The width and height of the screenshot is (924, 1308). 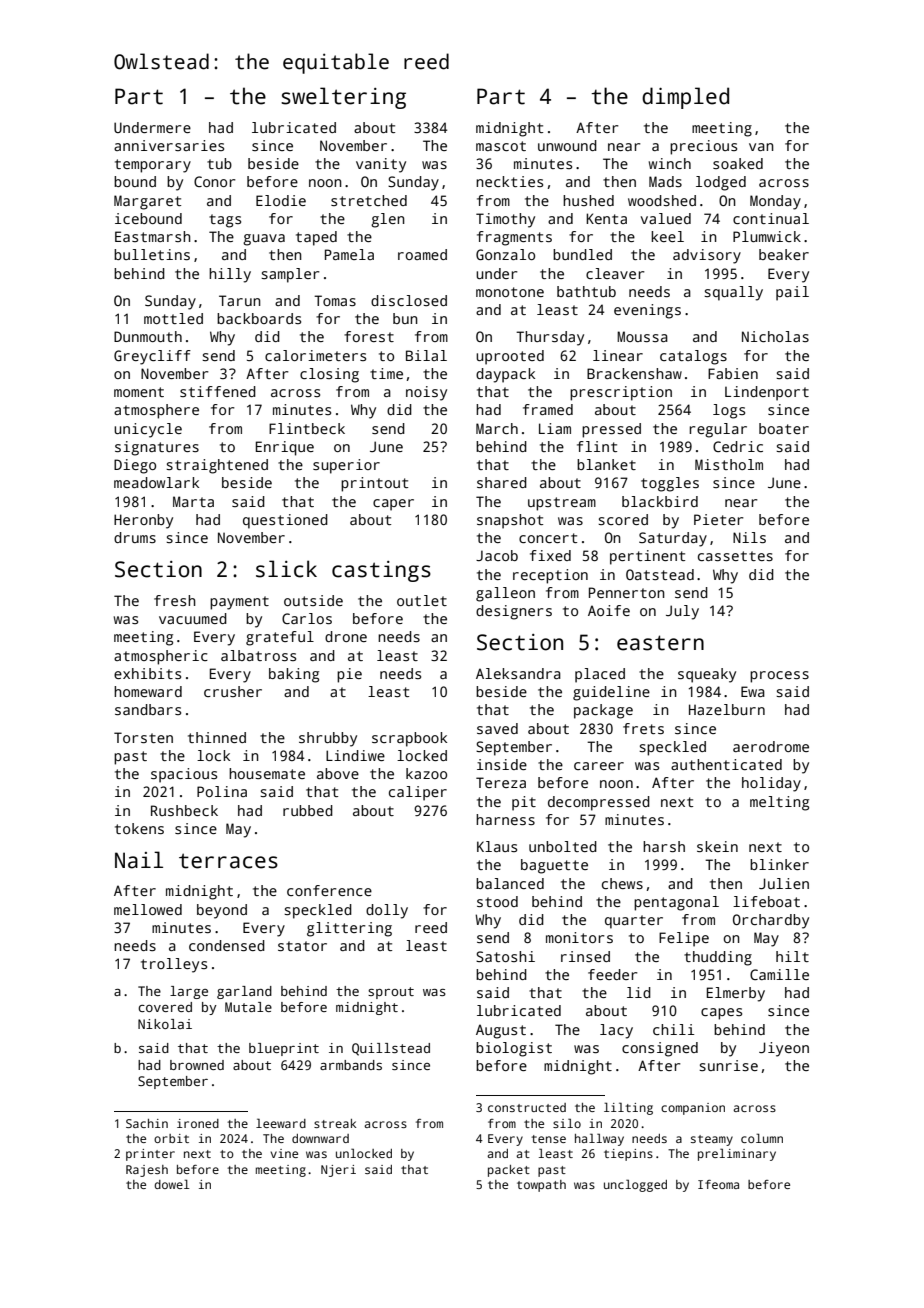 I want to click on moment, so click(x=139, y=392).
